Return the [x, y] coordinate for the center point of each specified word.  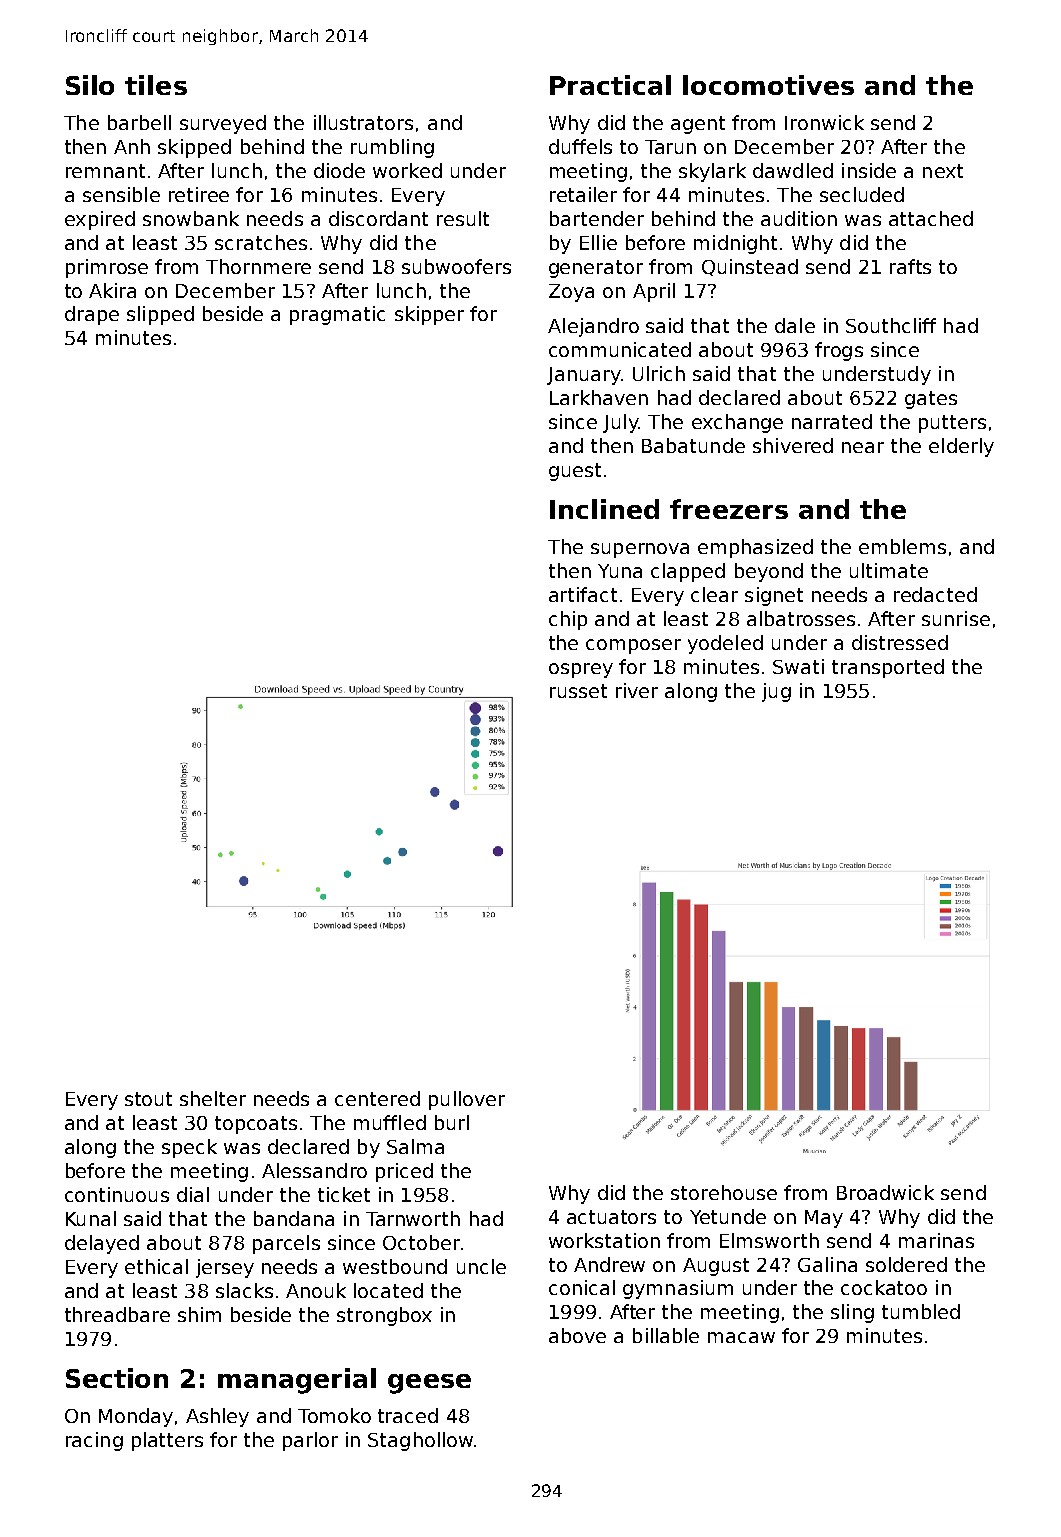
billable [666, 1335]
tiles [156, 85]
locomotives [768, 85]
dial [193, 1194]
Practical [610, 85]
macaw [741, 1337]
